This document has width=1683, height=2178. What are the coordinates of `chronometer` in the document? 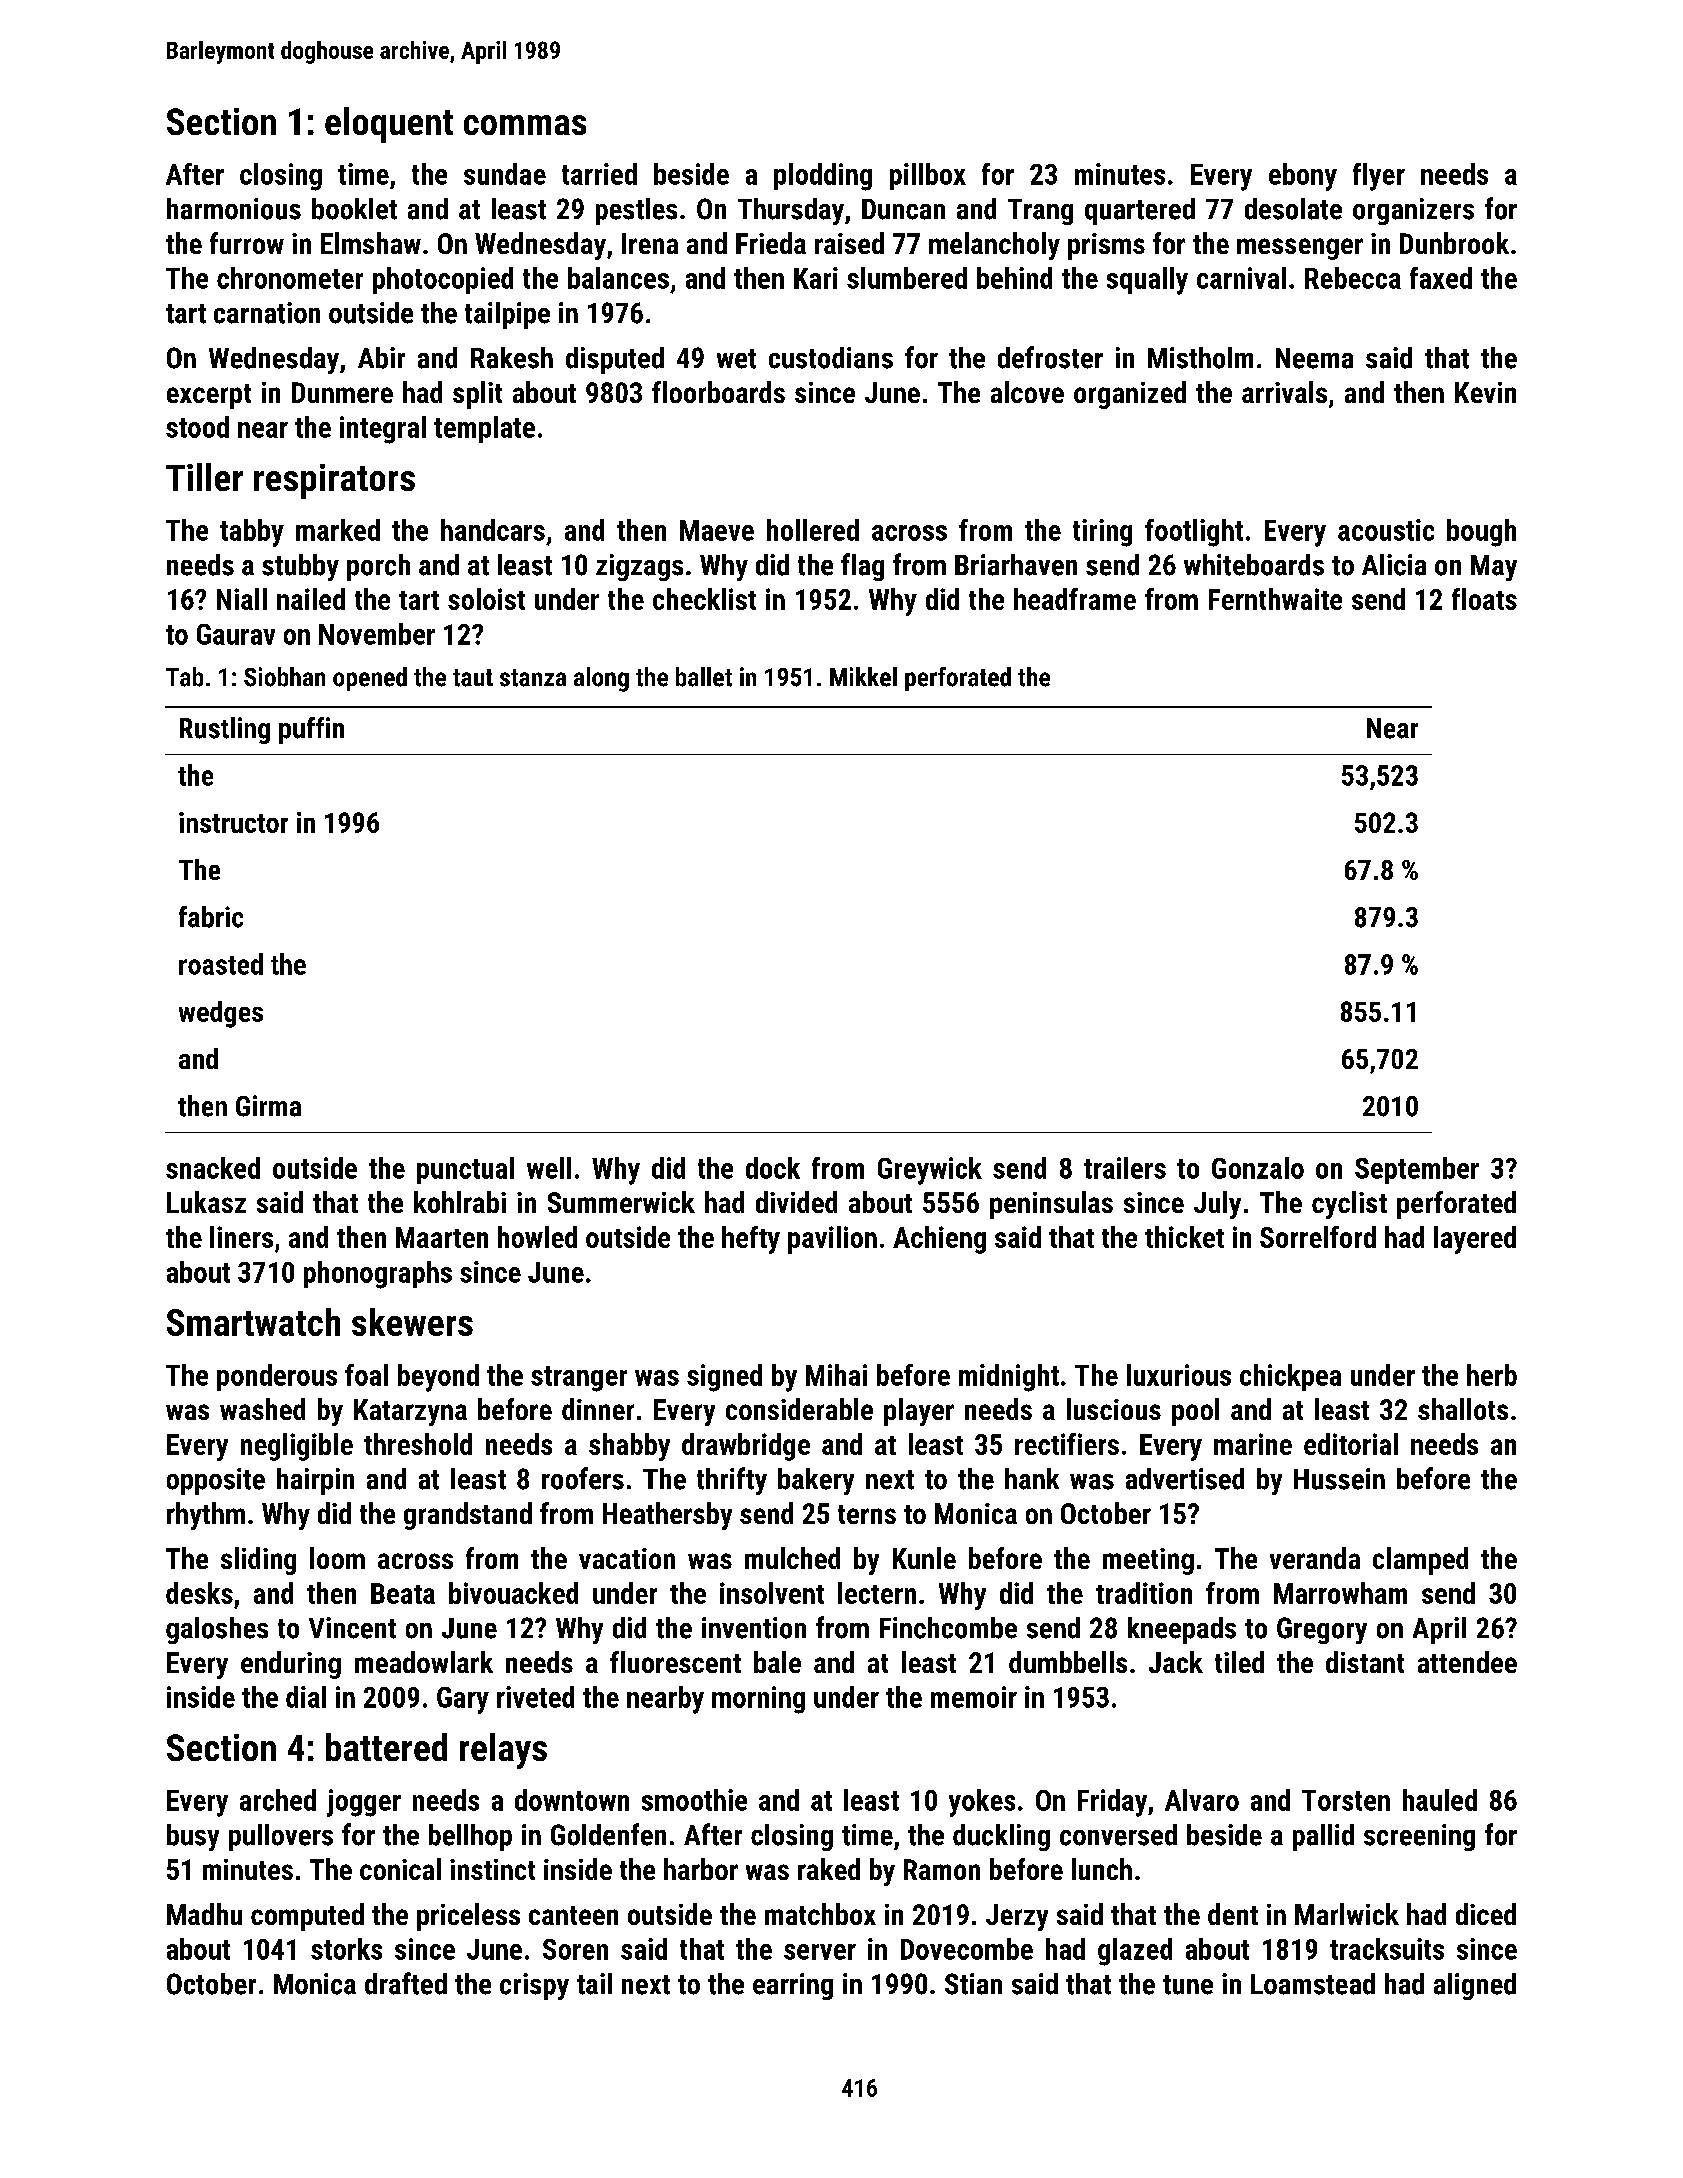 It's located at (290, 278).
